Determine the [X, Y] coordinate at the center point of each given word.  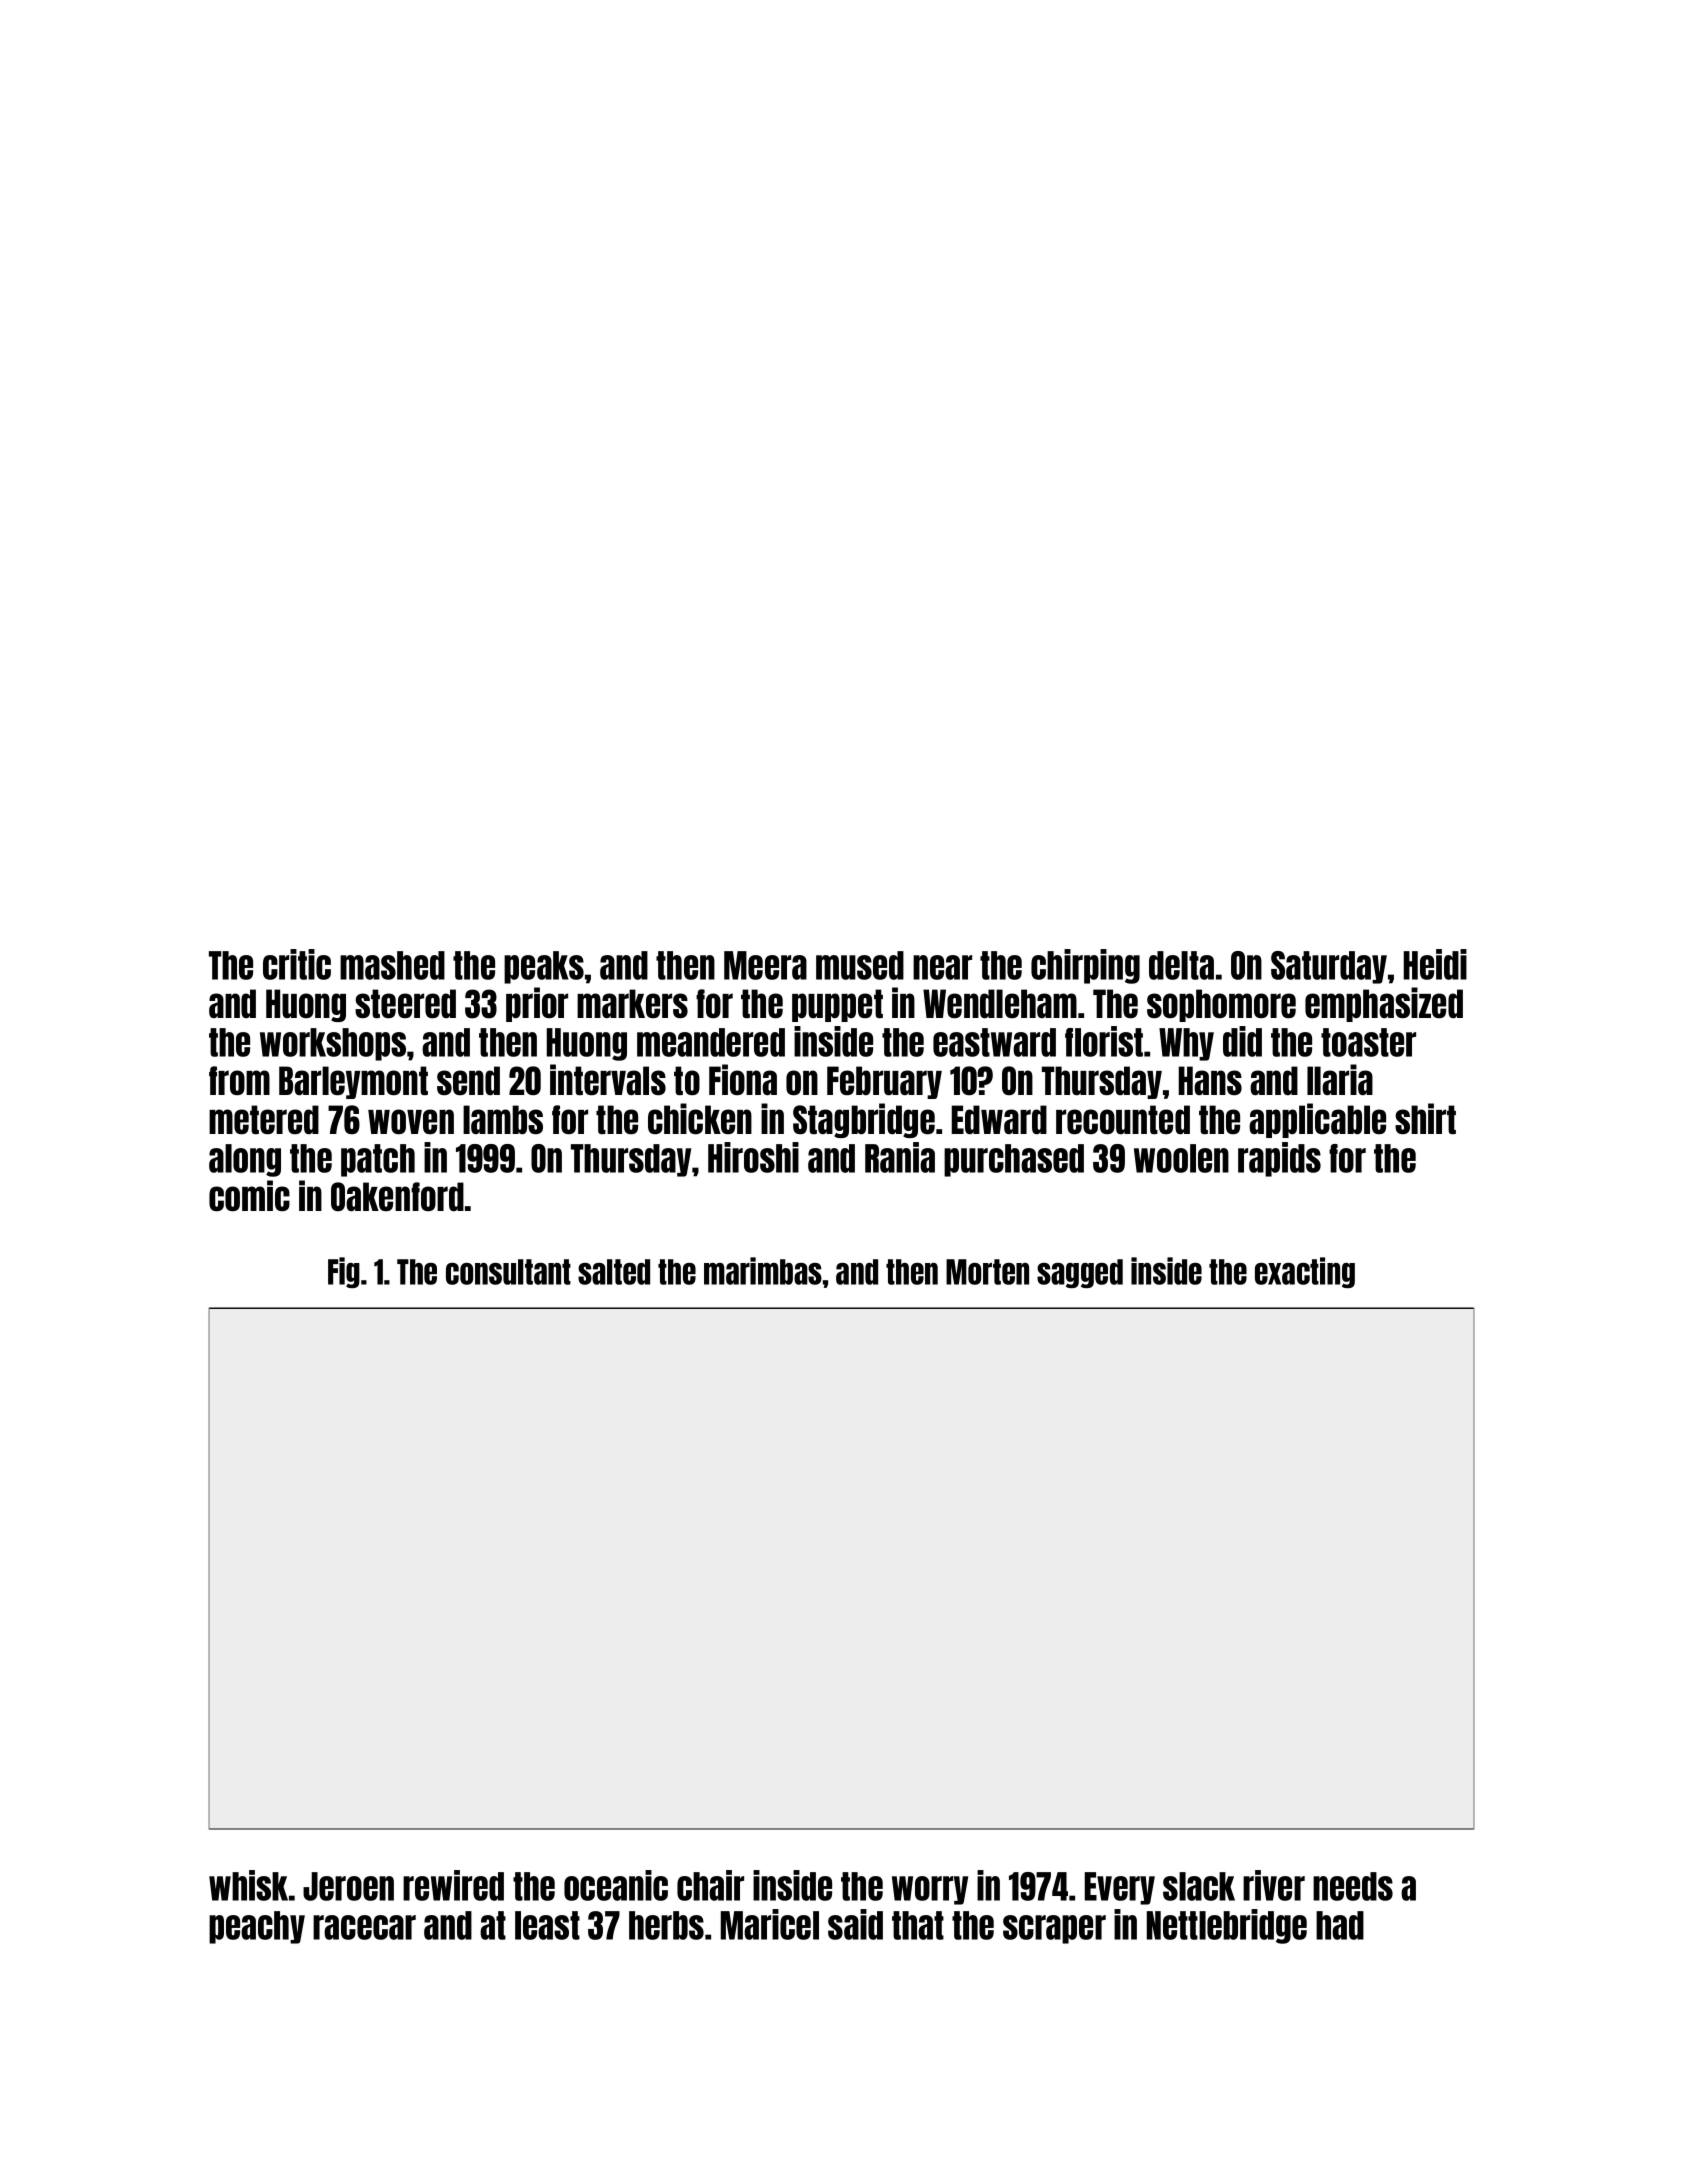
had [1340, 1925]
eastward [994, 1042]
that [918, 1925]
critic [297, 964]
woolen [1181, 1158]
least [547, 1925]
